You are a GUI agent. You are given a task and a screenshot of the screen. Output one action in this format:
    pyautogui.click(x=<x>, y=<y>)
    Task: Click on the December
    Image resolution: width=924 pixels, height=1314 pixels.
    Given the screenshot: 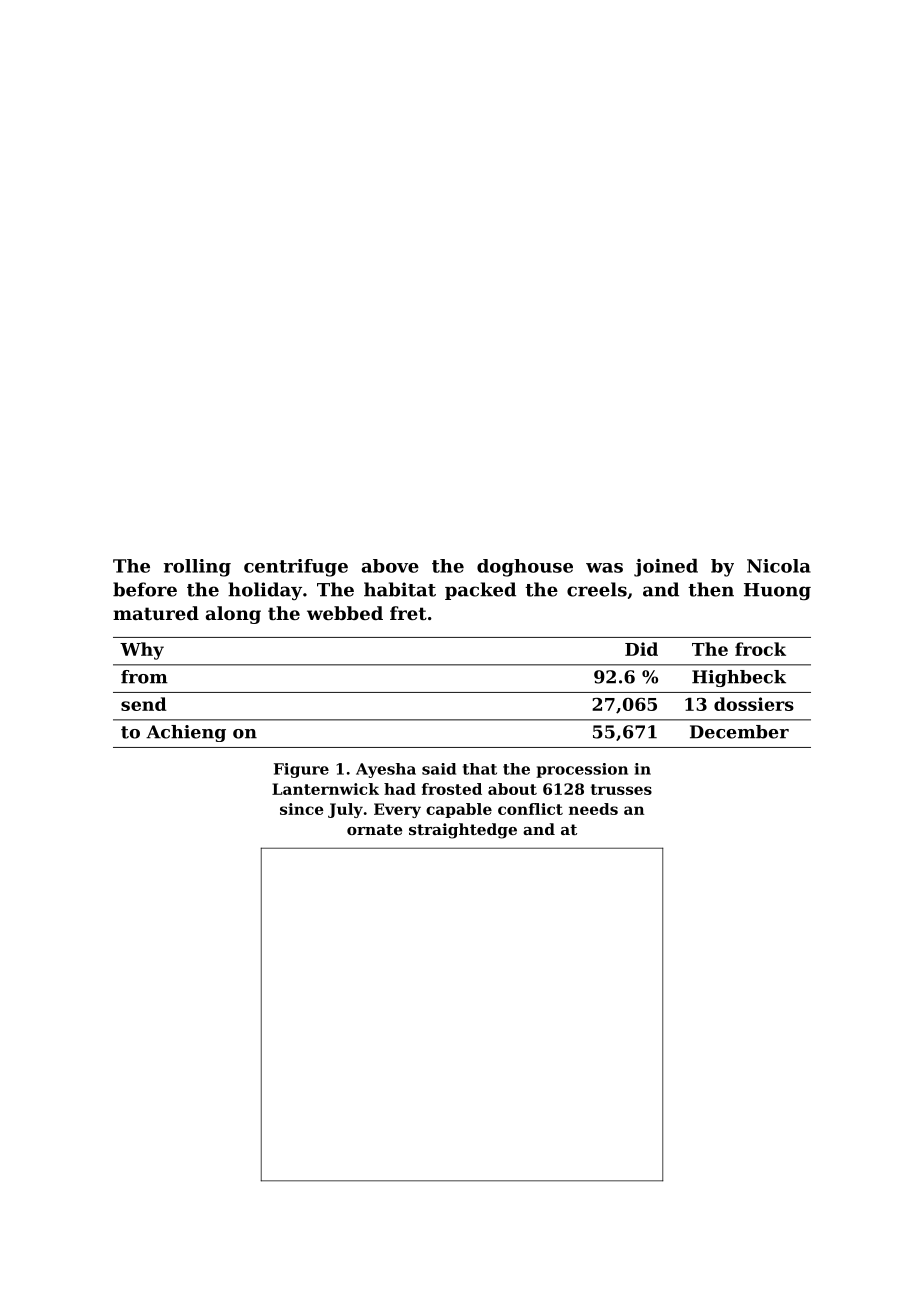 What is the action you would take?
    pyautogui.click(x=739, y=732)
